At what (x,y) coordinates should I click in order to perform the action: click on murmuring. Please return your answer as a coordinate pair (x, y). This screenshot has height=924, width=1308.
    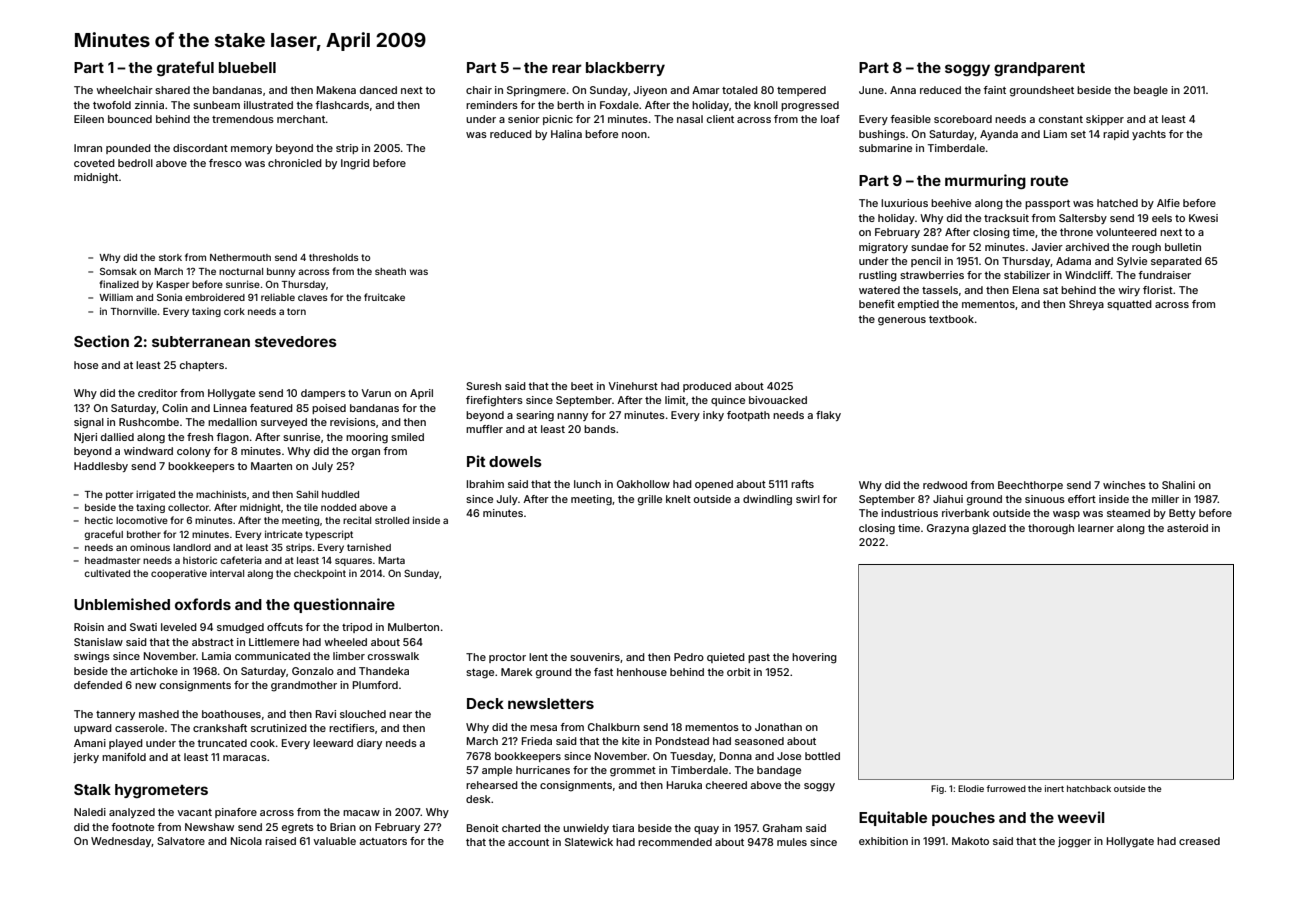
    Looking at the image, I should click on (985, 181).
